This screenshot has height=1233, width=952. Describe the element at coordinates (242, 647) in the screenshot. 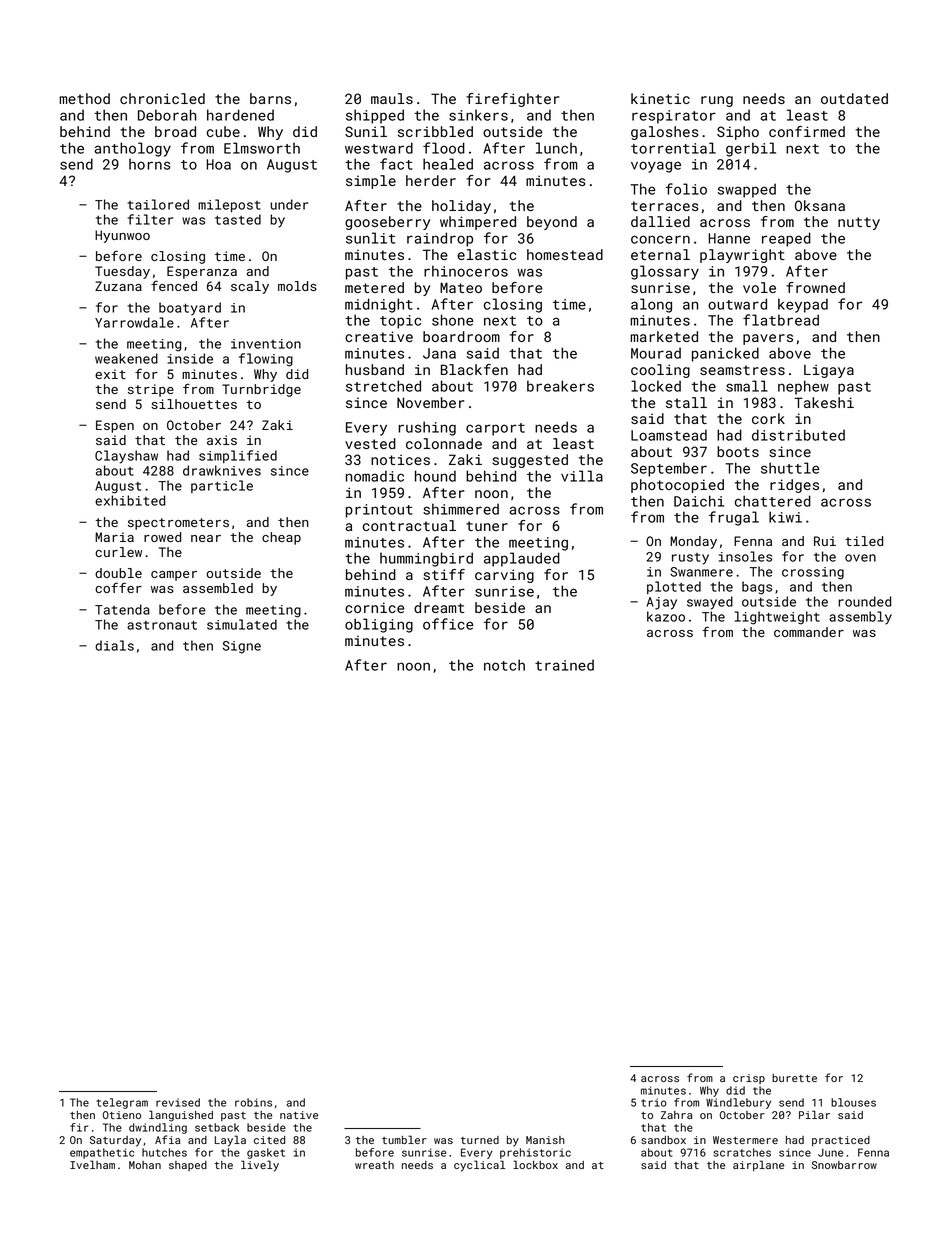

I see `Signe` at that location.
